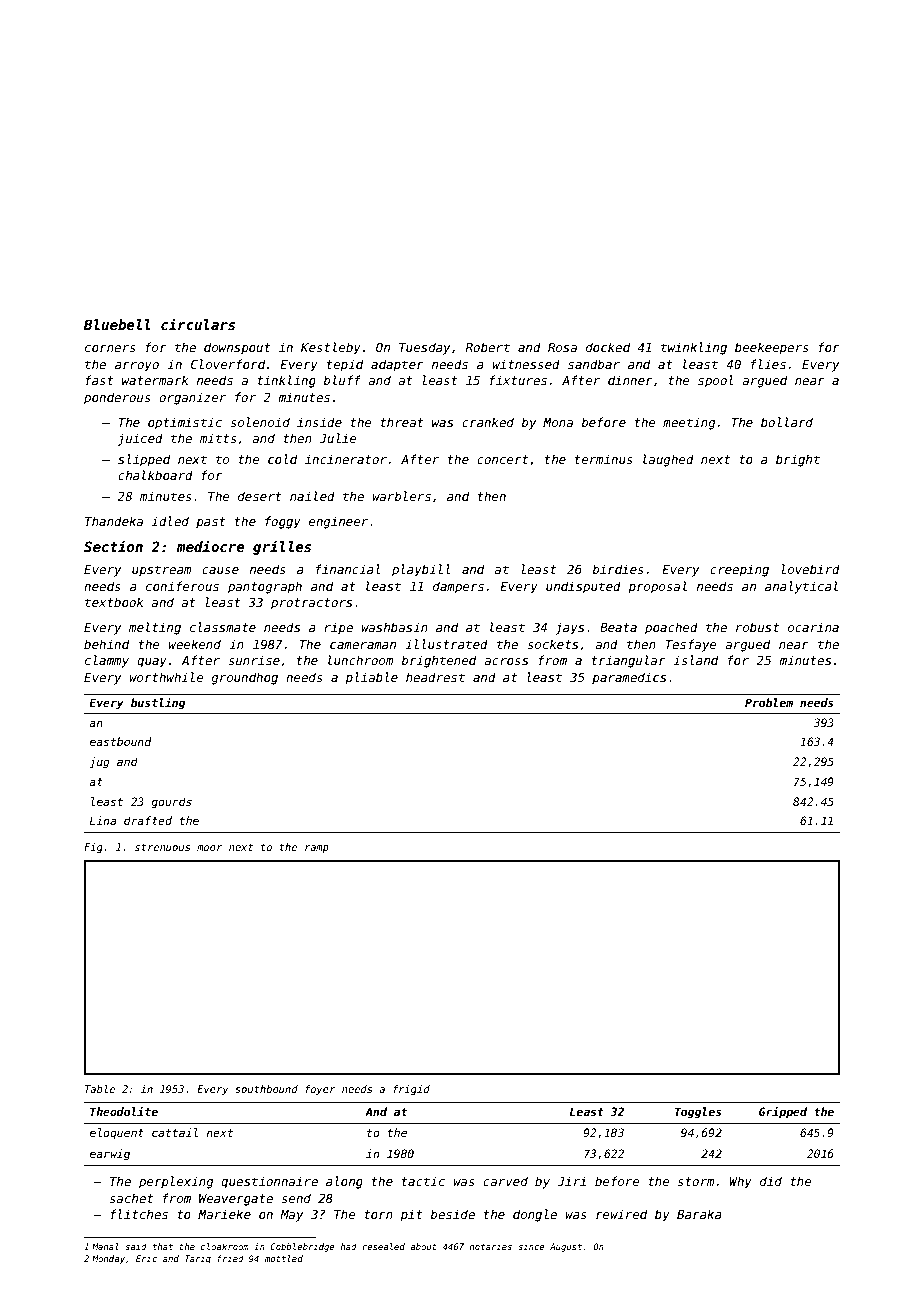  Describe the element at coordinates (244, 678) in the image. I see `groundhog` at that location.
